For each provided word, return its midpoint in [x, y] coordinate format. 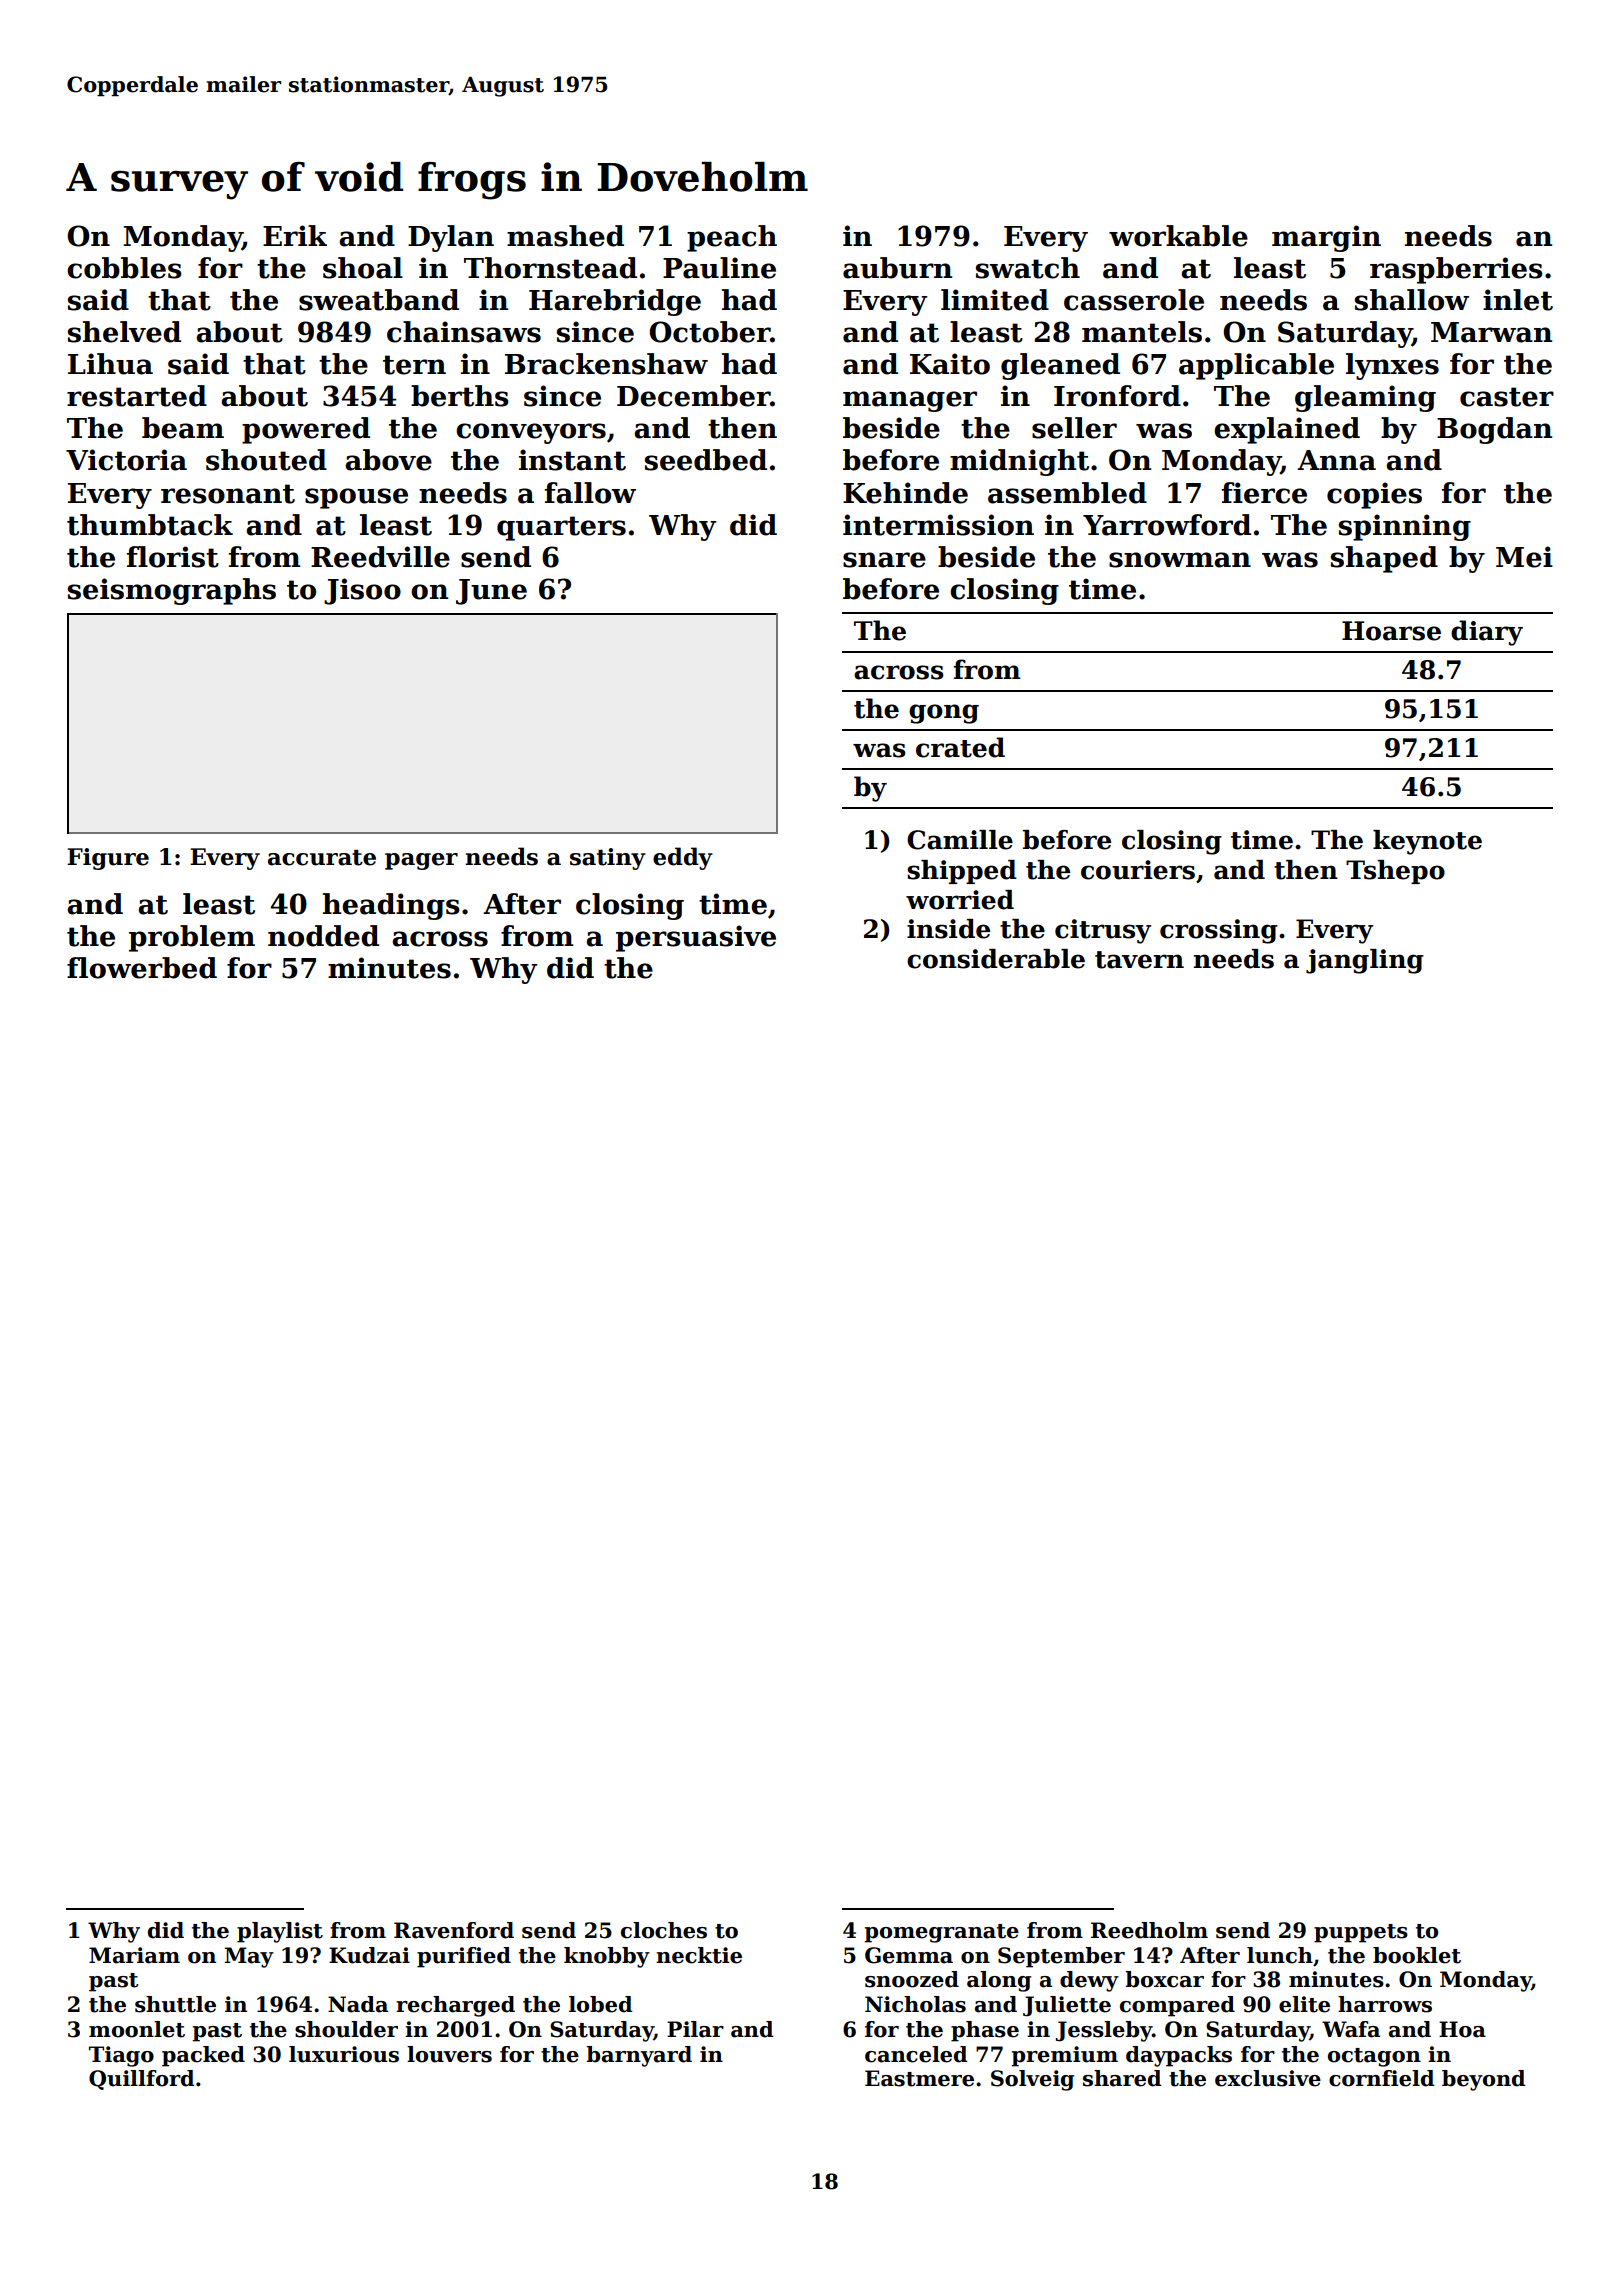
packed [203, 2056]
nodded [323, 936]
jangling [1365, 961]
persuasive [696, 938]
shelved [124, 332]
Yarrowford [1167, 525]
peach [732, 238]
